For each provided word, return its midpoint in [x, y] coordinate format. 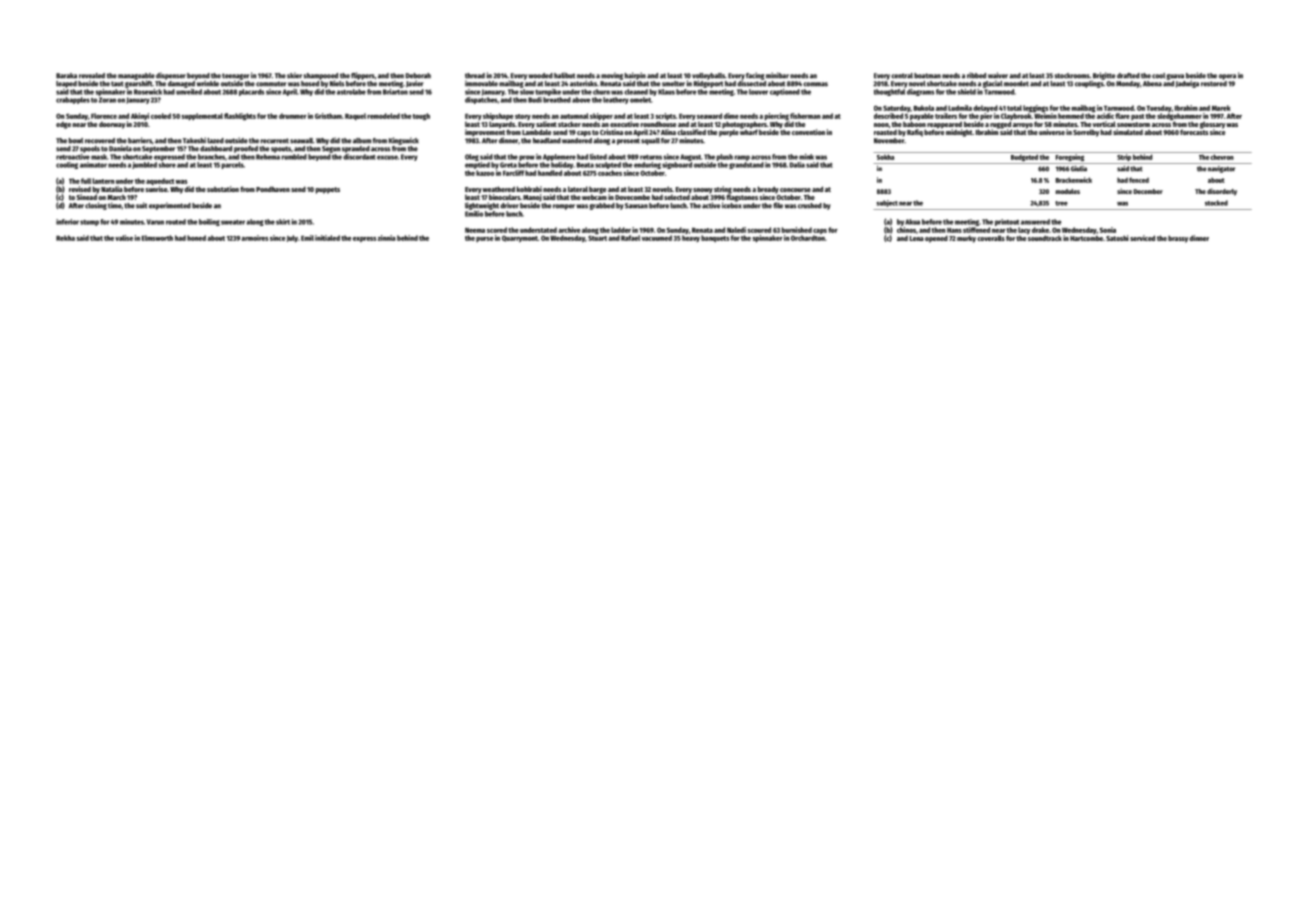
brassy [1178, 239]
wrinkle [208, 83]
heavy [691, 238]
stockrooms [1072, 76]
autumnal [574, 116]
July [292, 238]
